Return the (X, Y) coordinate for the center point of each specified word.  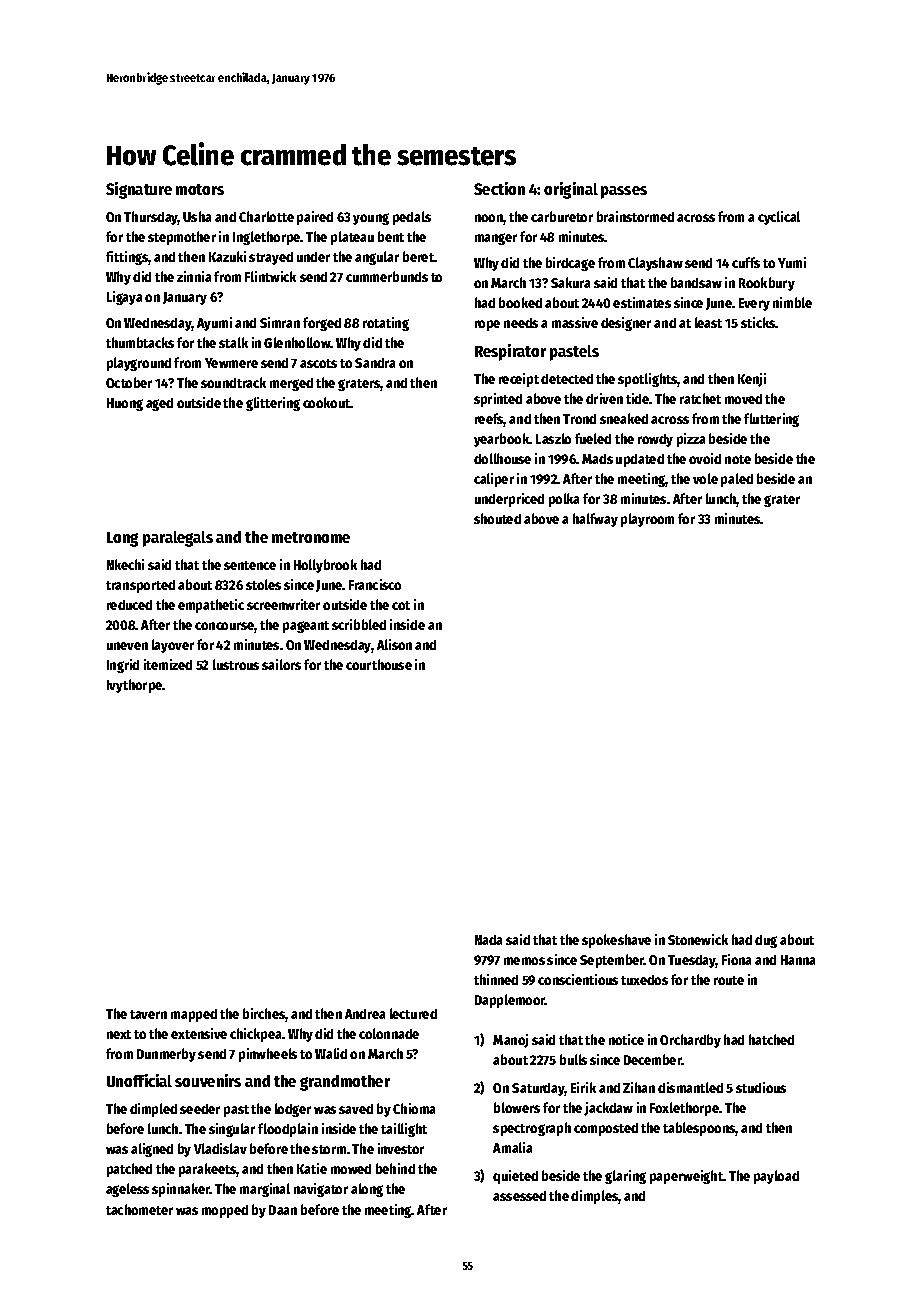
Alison (394, 644)
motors (200, 189)
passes (624, 192)
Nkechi (125, 564)
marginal (265, 1190)
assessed (519, 1196)
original (571, 190)
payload (776, 1177)
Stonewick (698, 939)
